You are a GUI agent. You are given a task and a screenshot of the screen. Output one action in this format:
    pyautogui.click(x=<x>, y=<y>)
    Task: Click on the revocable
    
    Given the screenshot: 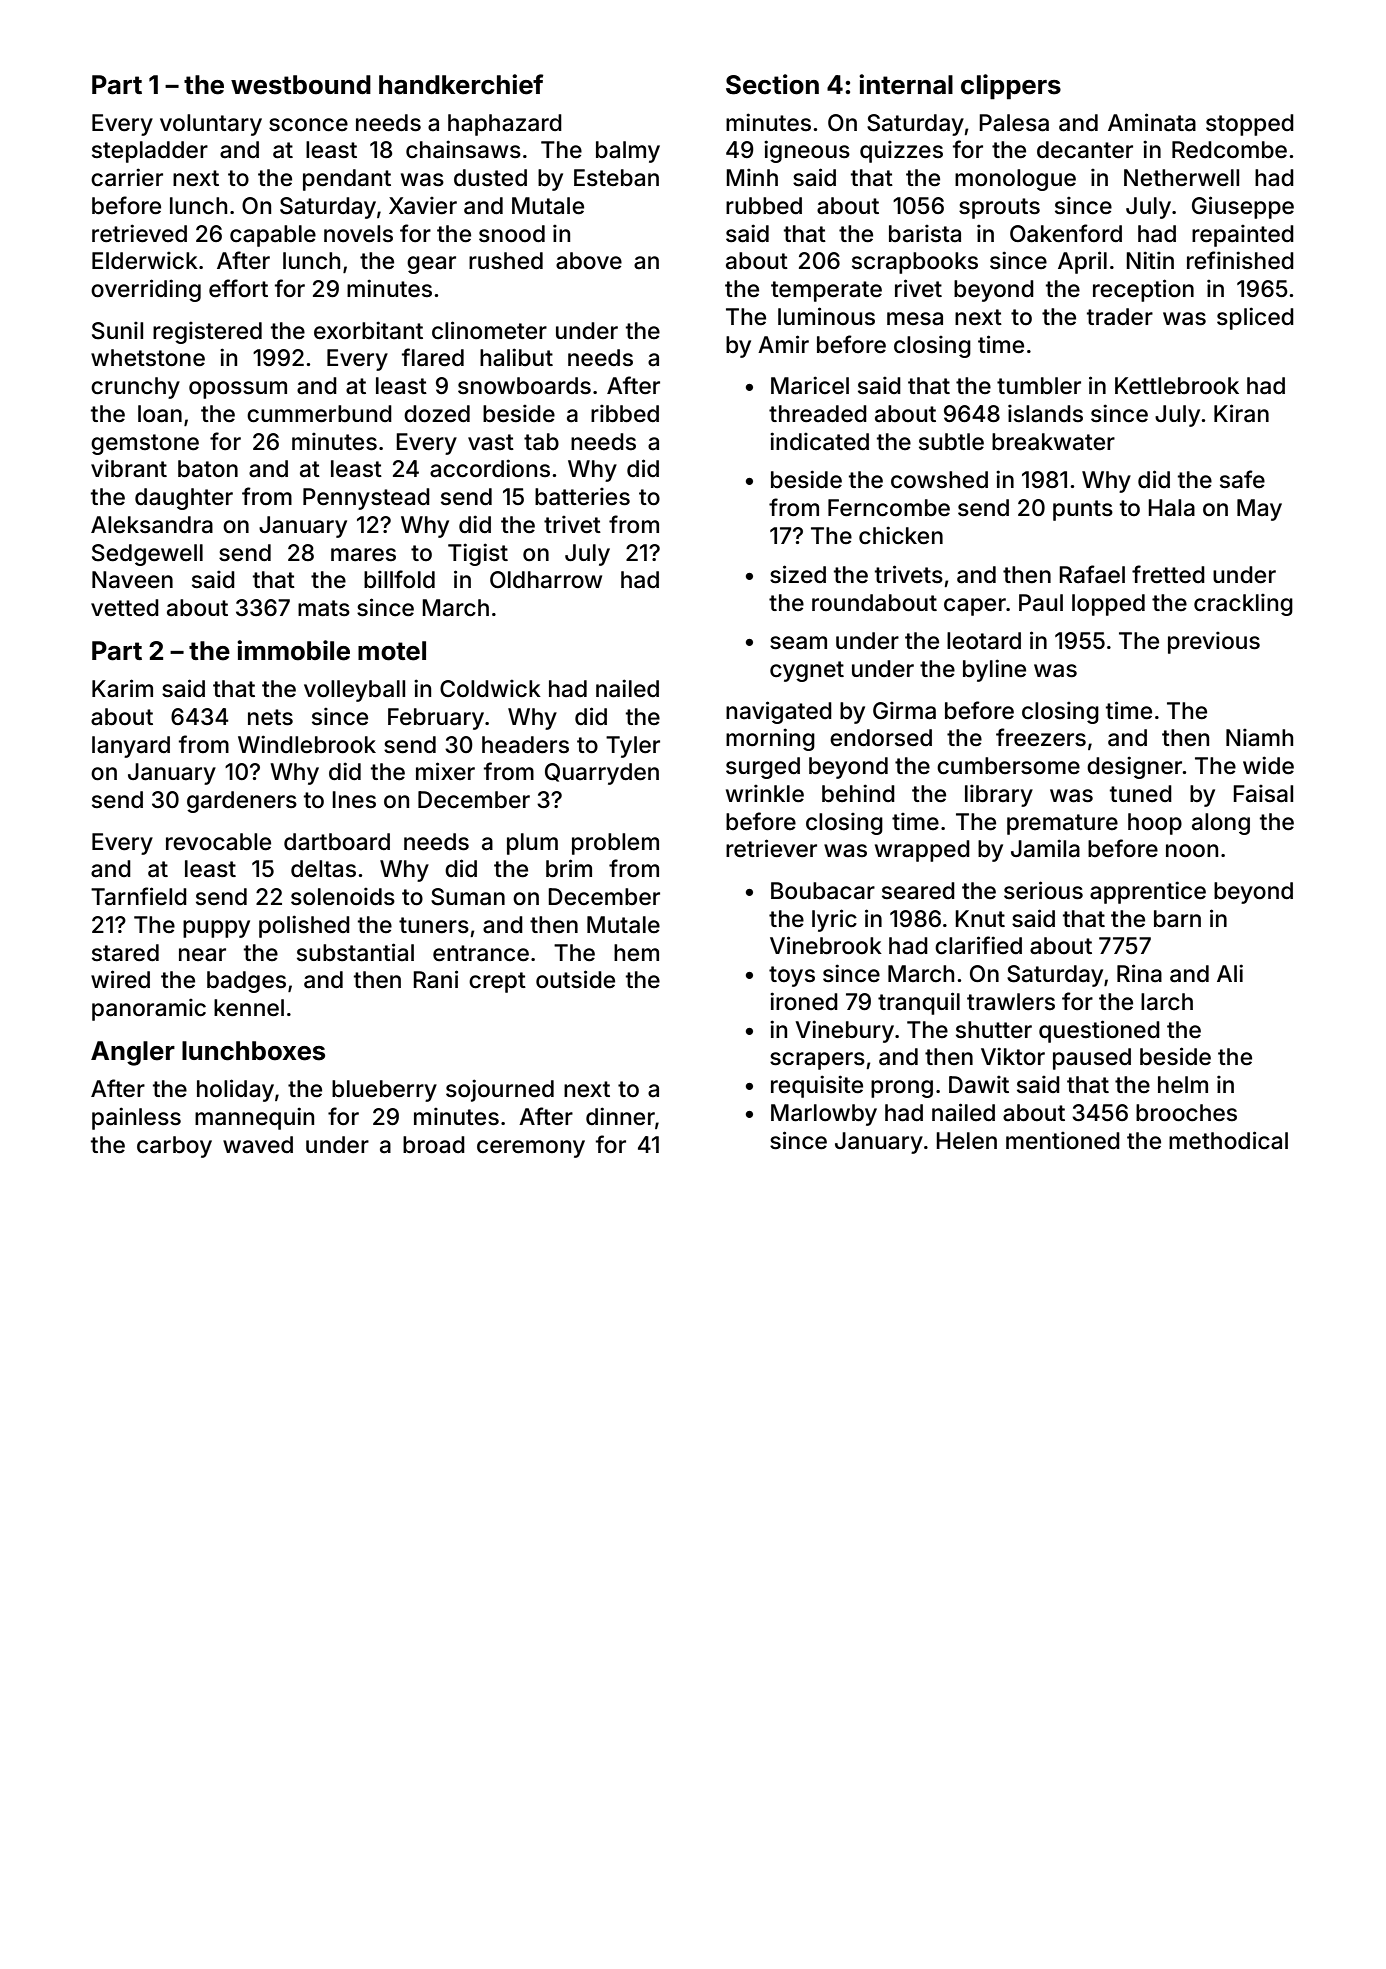 What is the action you would take?
    pyautogui.click(x=218, y=842)
